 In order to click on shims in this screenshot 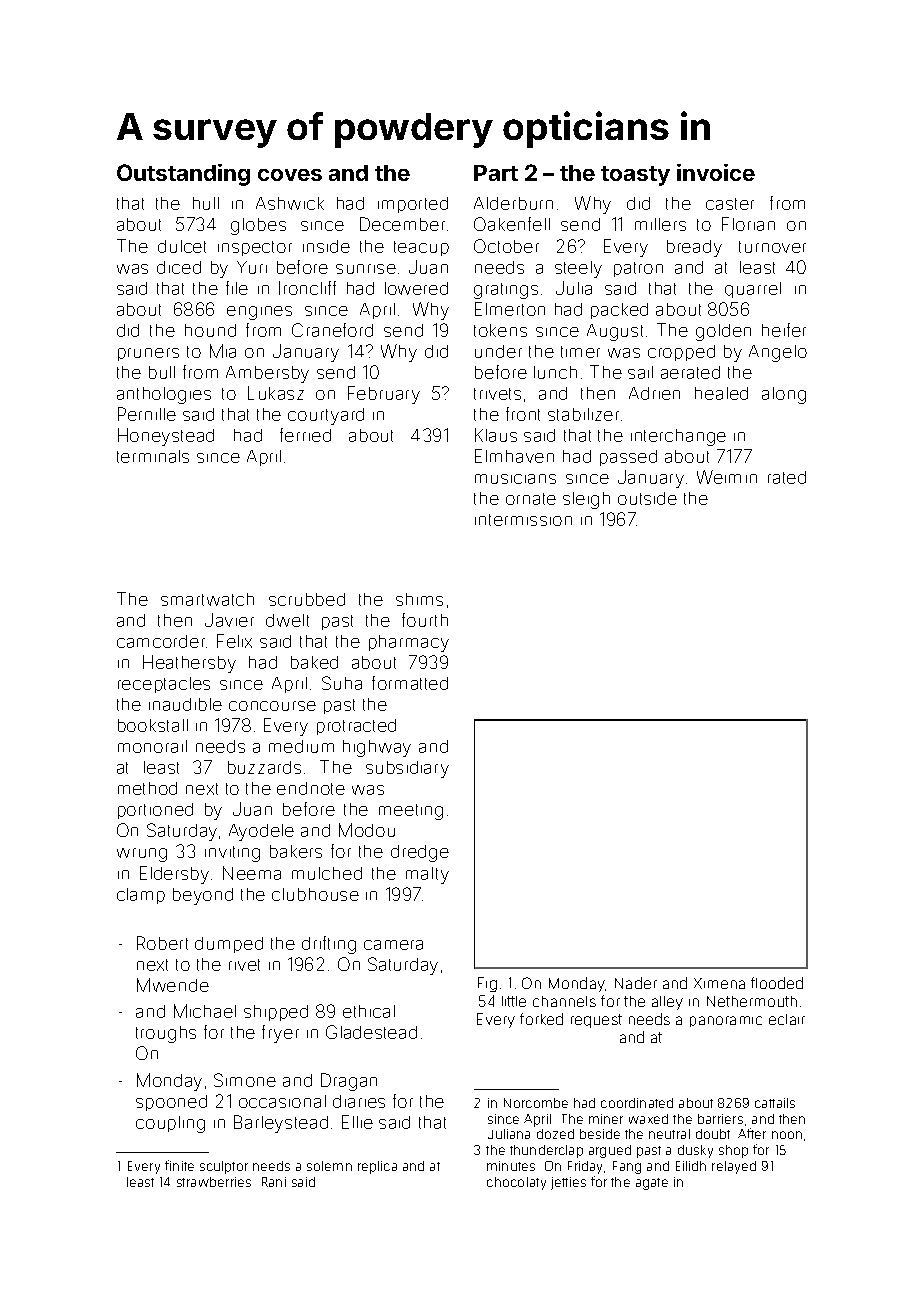, I will do `click(419, 599)`.
